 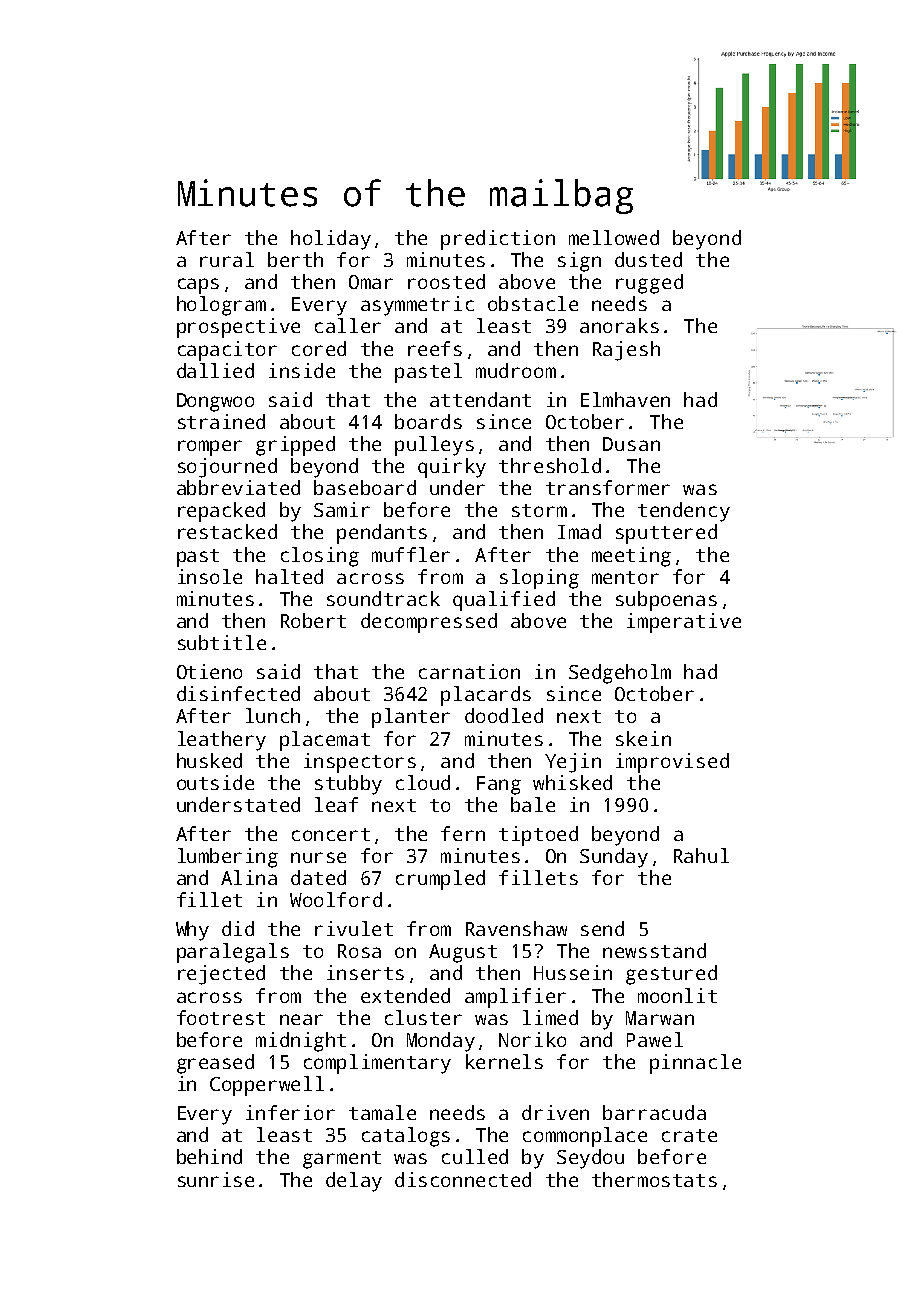 What do you see at coordinates (619, 325) in the screenshot?
I see `anoraks` at bounding box center [619, 325].
